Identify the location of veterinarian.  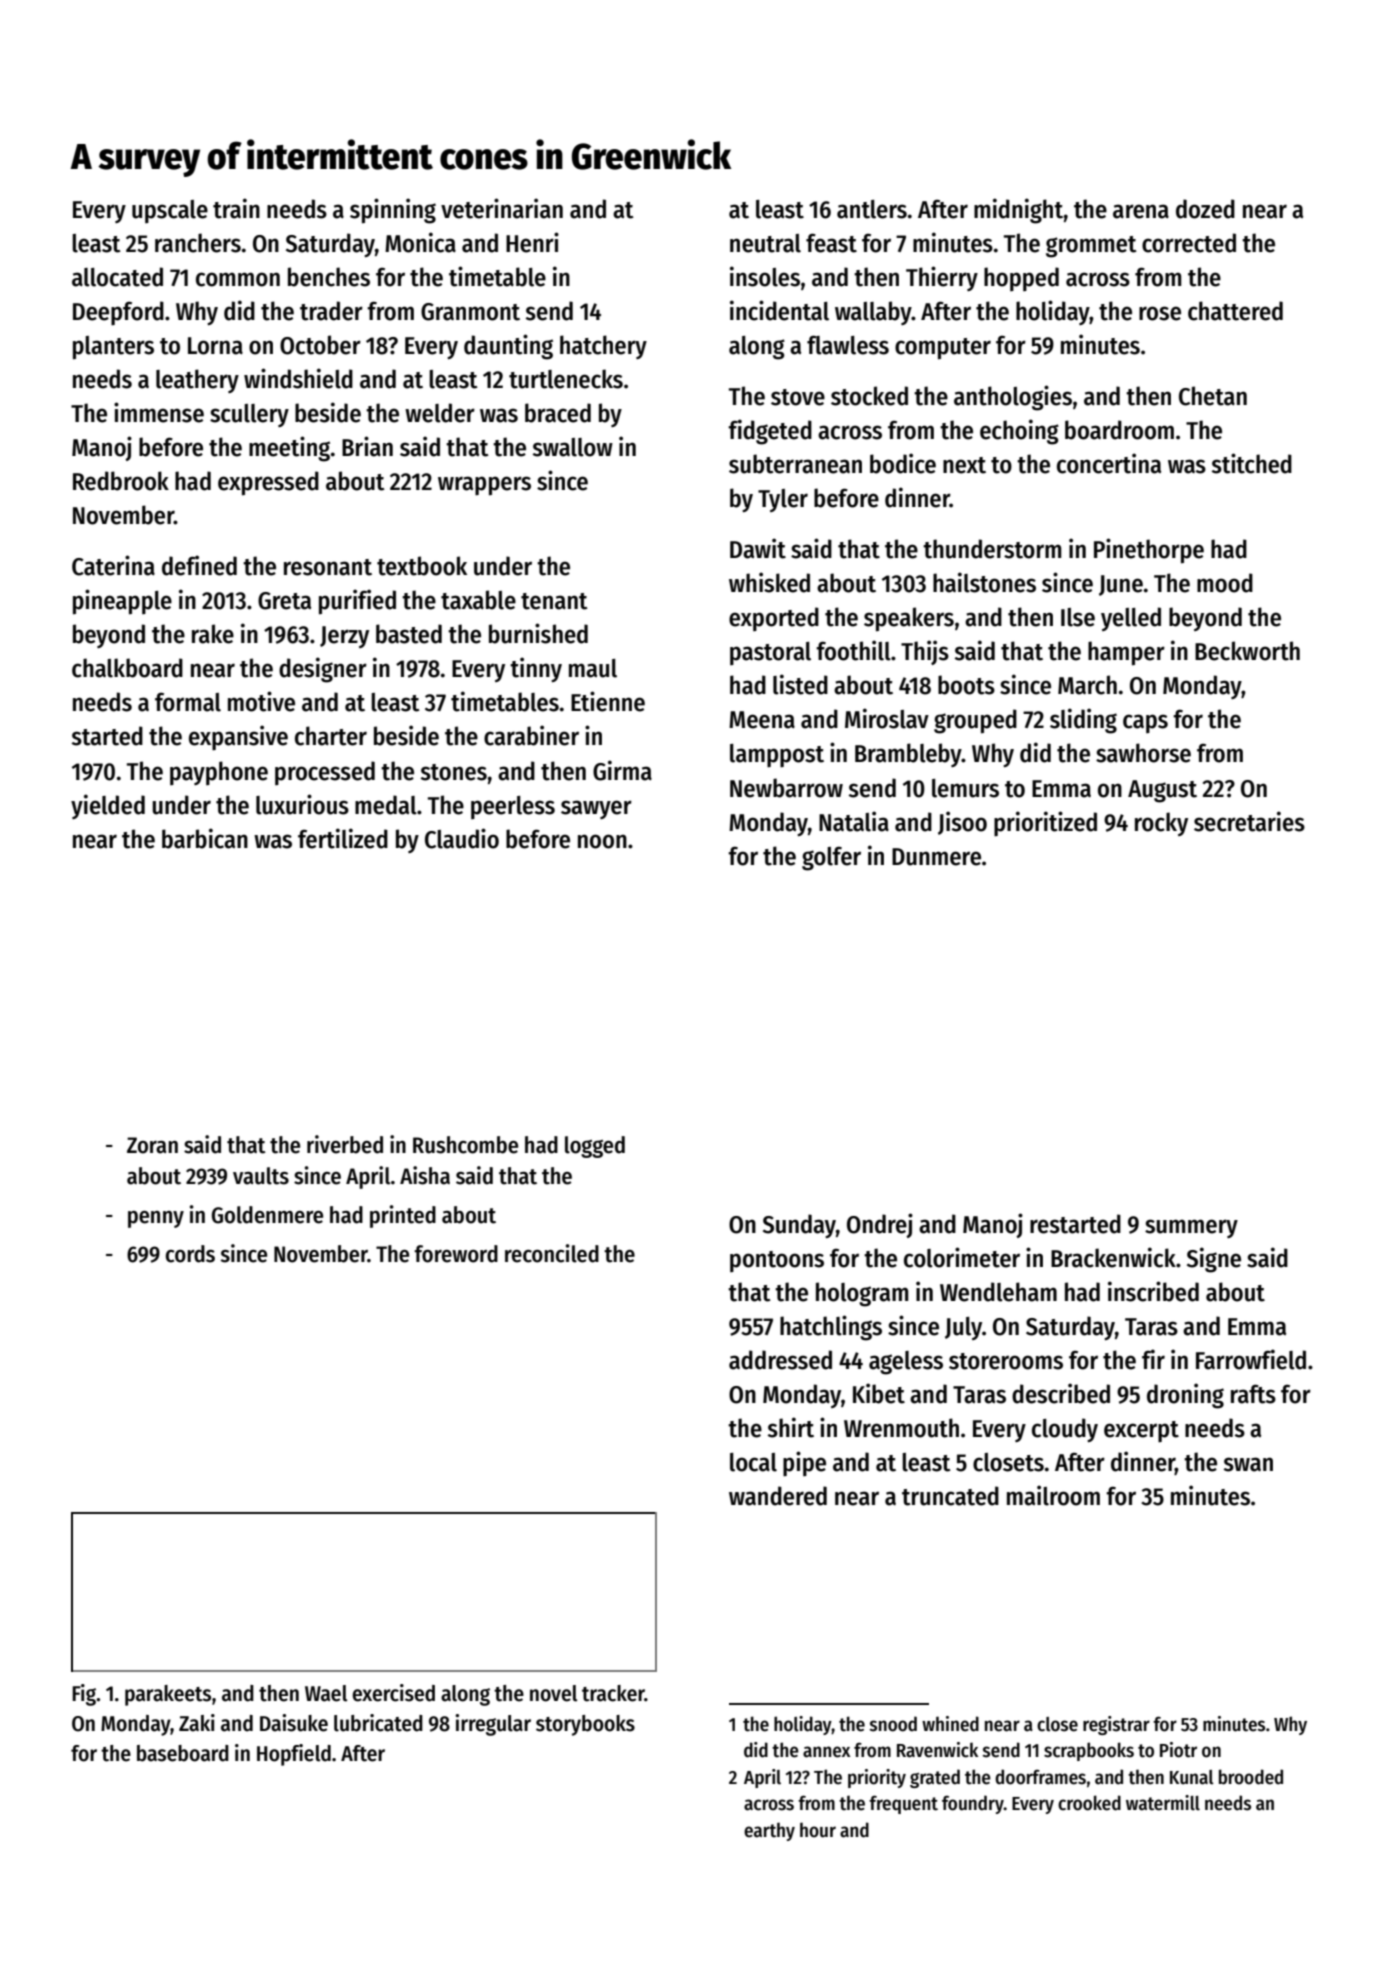
(502, 208).
